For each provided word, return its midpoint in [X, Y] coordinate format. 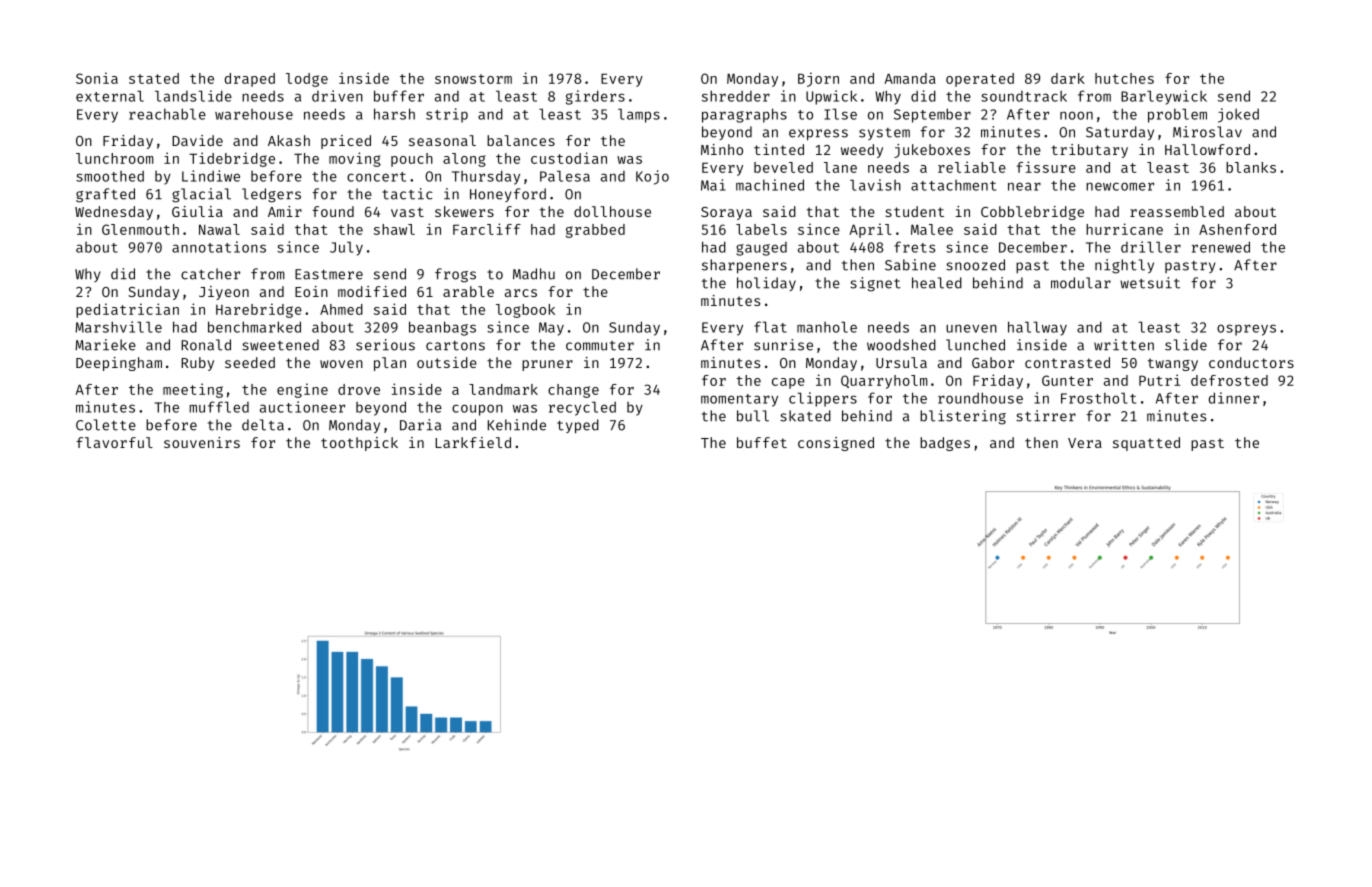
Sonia [97, 78]
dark [1068, 78]
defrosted [1229, 380]
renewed [1221, 247]
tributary [1089, 151]
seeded [250, 362]
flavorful [114, 442]
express [818, 135]
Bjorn [818, 79]
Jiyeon [224, 293]
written [1124, 345]
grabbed [595, 231]
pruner [547, 365]
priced [346, 142]
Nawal [219, 229]
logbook [525, 311]
